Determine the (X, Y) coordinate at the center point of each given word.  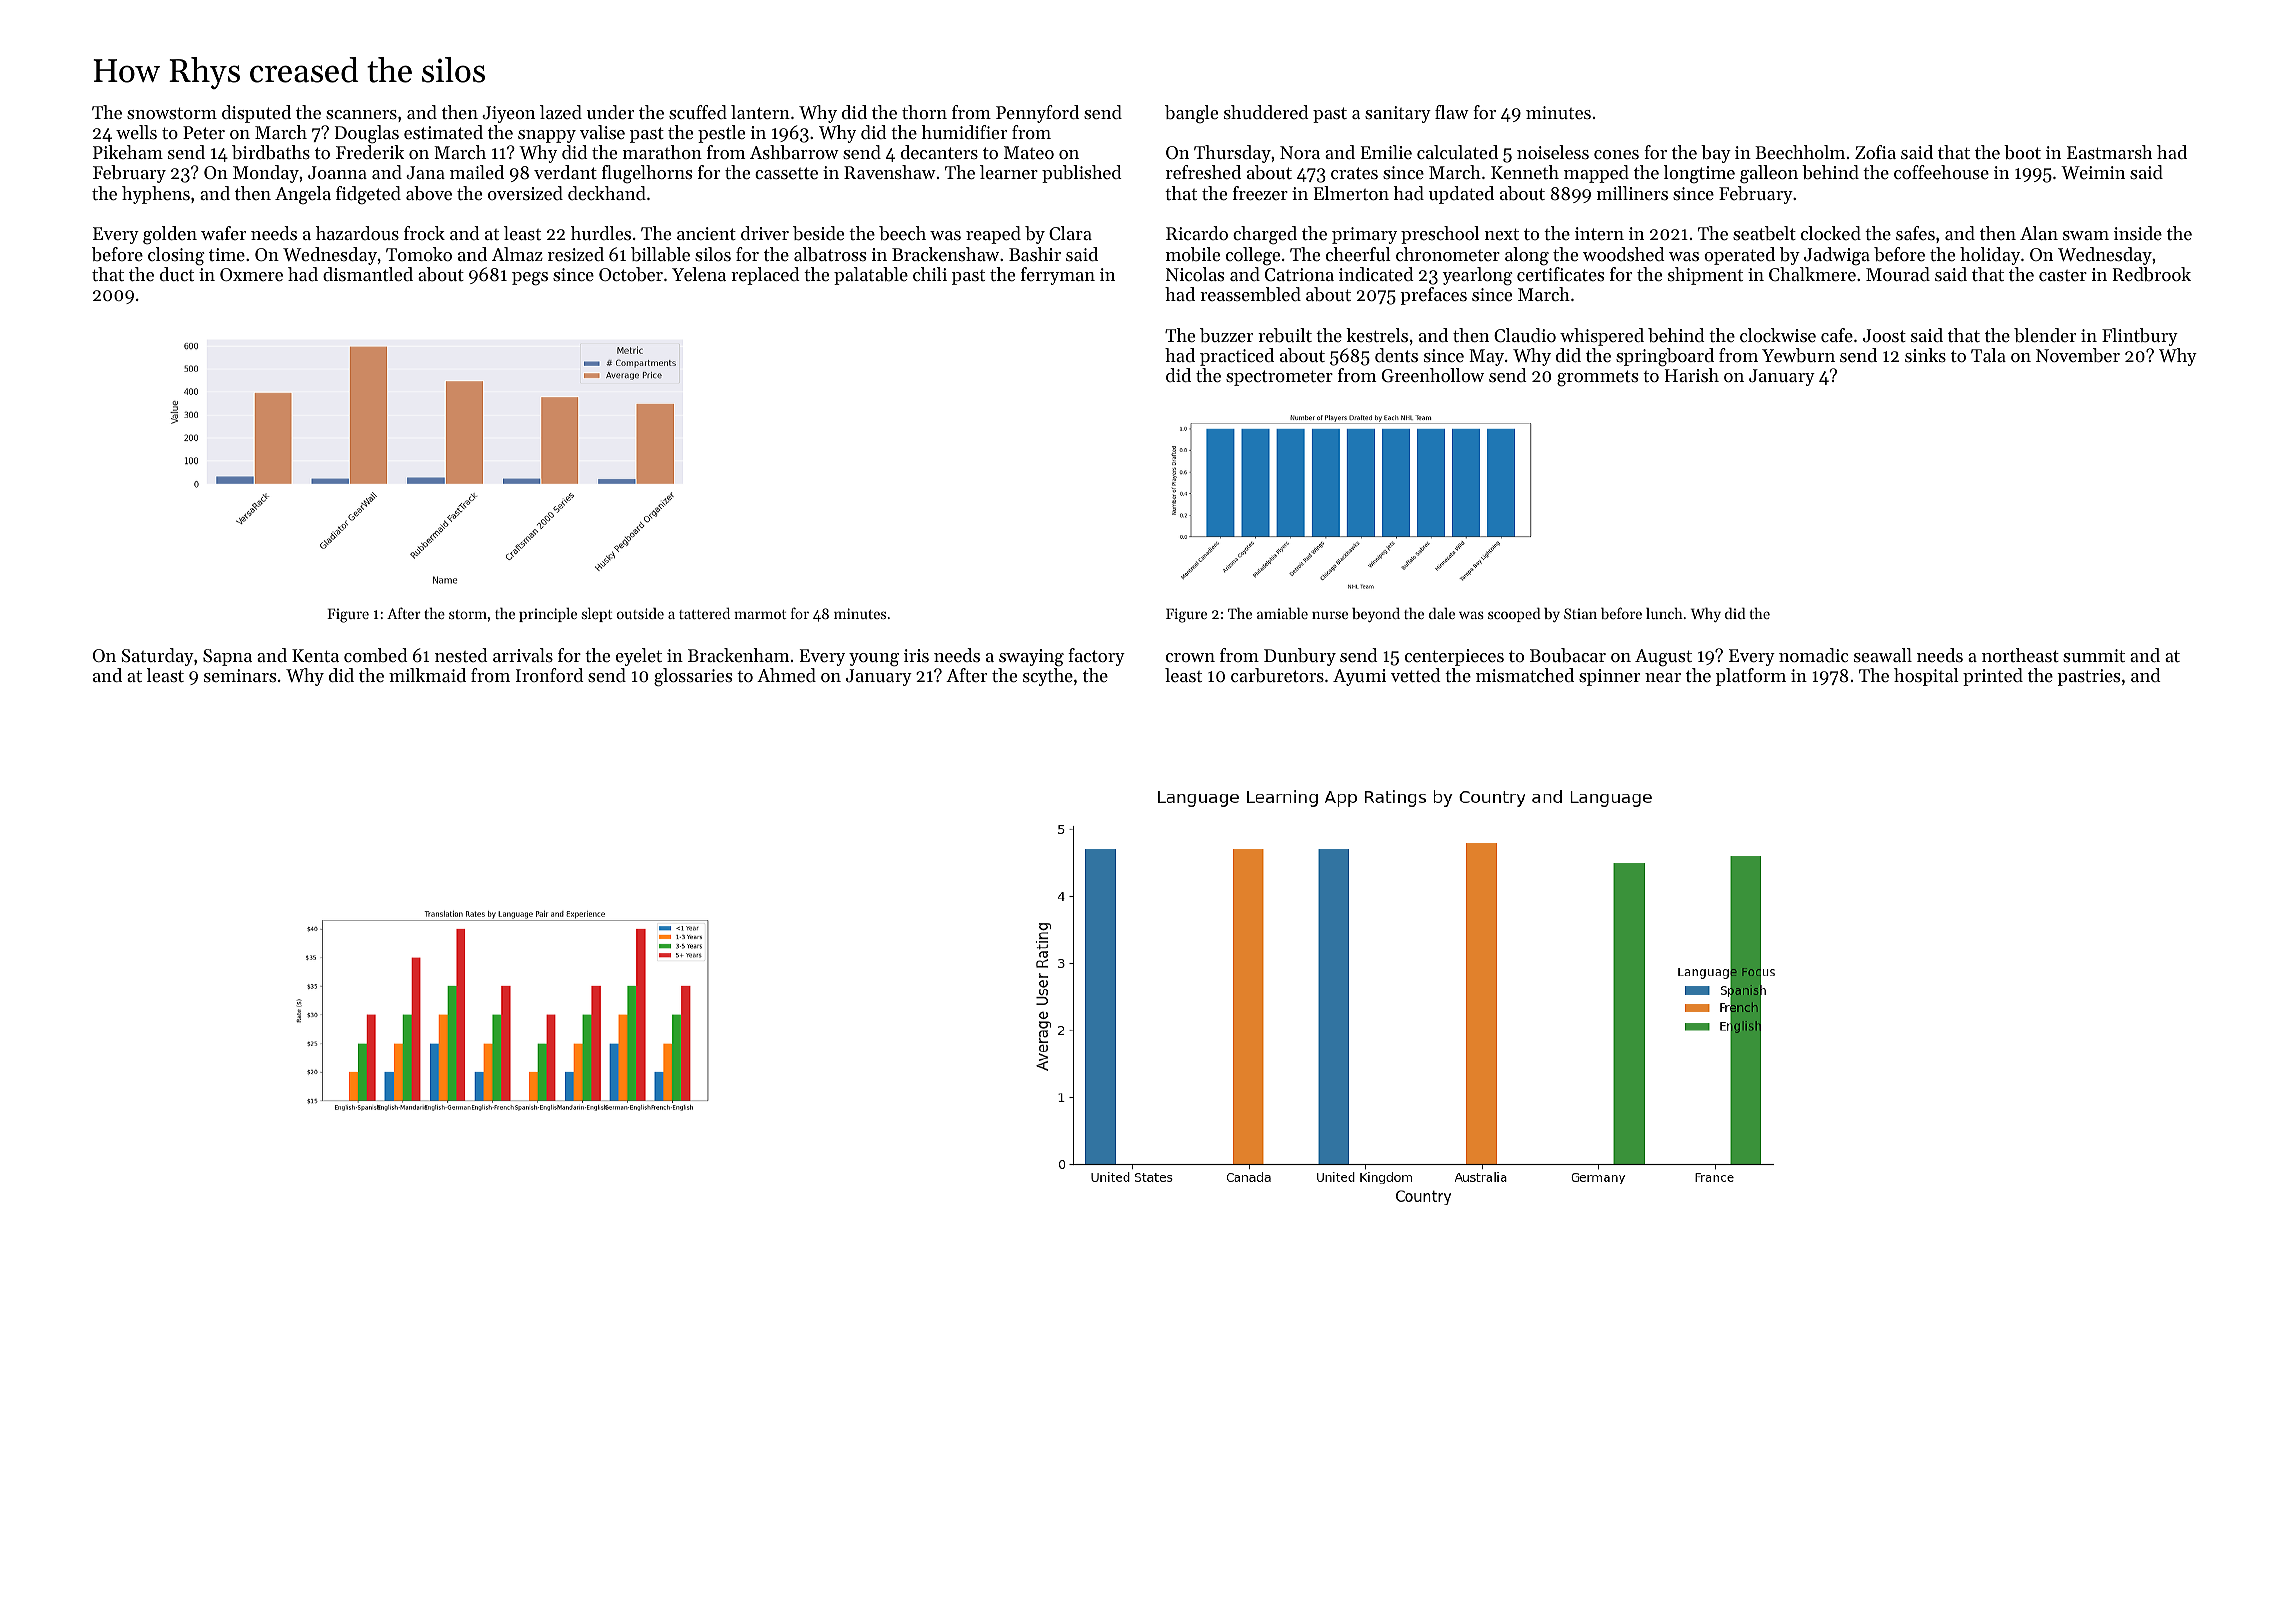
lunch (1664, 613)
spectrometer (1279, 378)
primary (1364, 235)
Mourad (1898, 274)
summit (2094, 655)
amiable (1282, 613)
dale (1442, 613)
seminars (240, 675)
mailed (477, 172)
